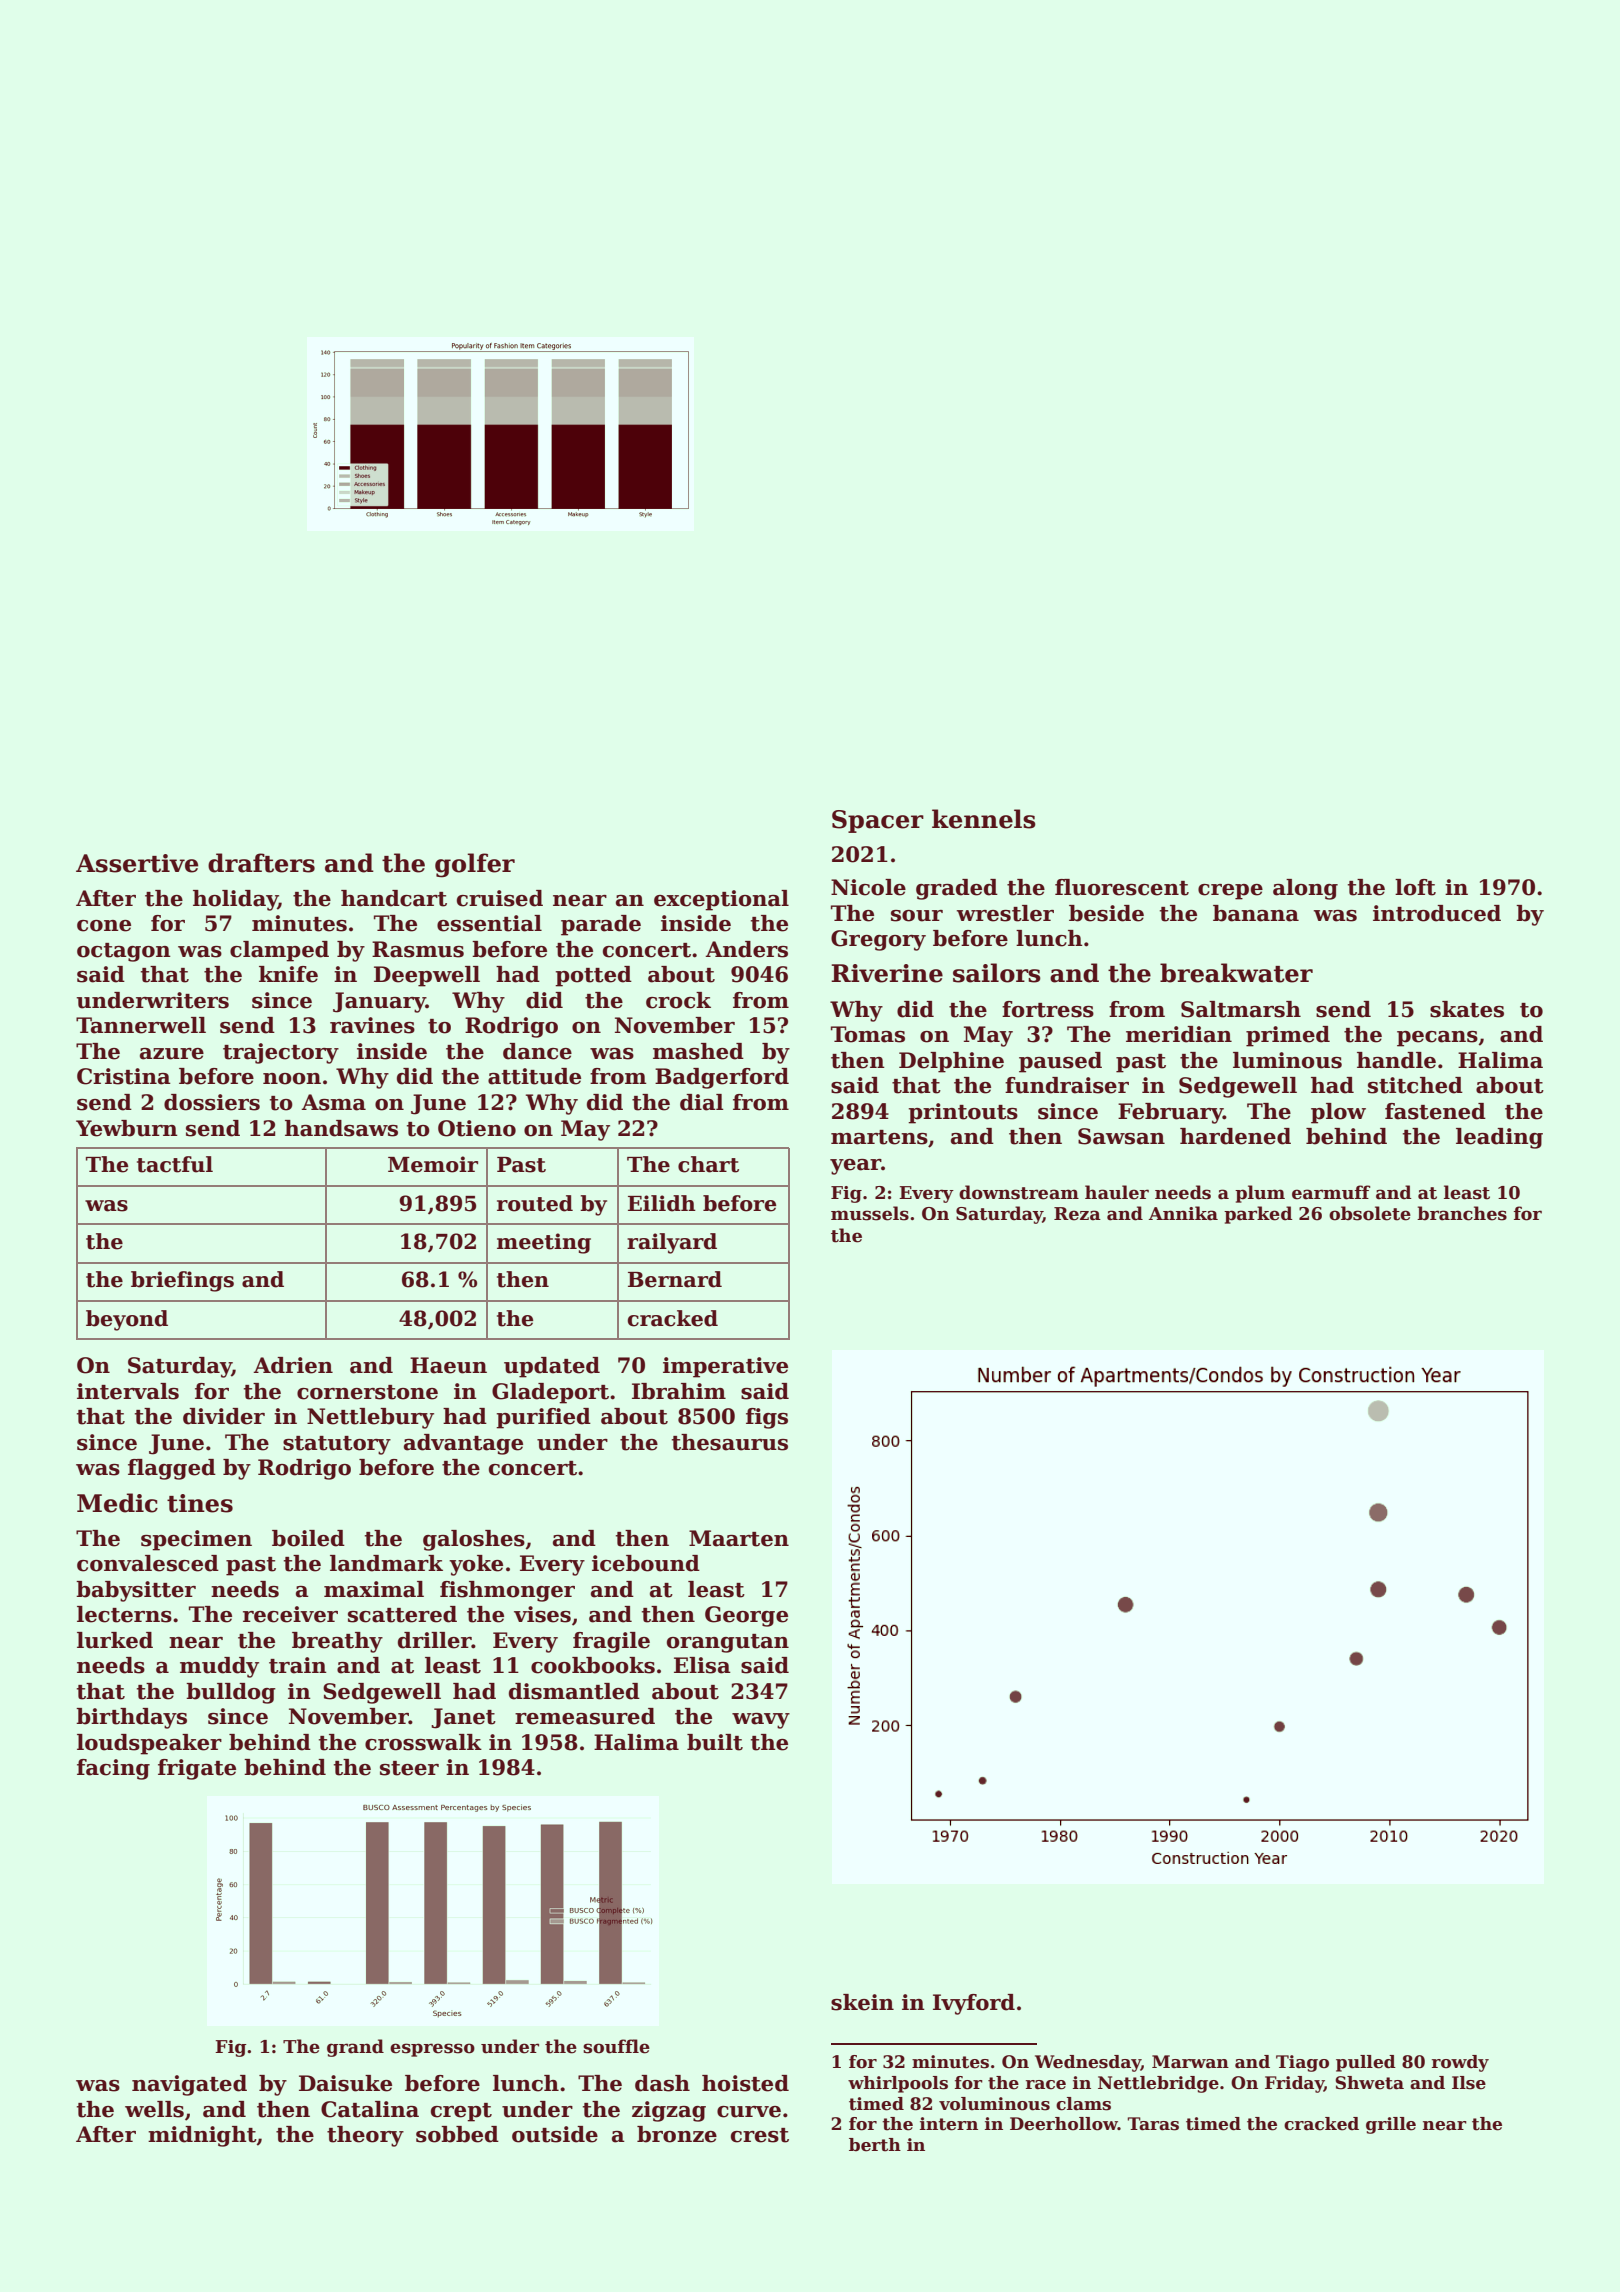  What do you see at coordinates (113, 1769) in the screenshot?
I see `facing` at bounding box center [113, 1769].
